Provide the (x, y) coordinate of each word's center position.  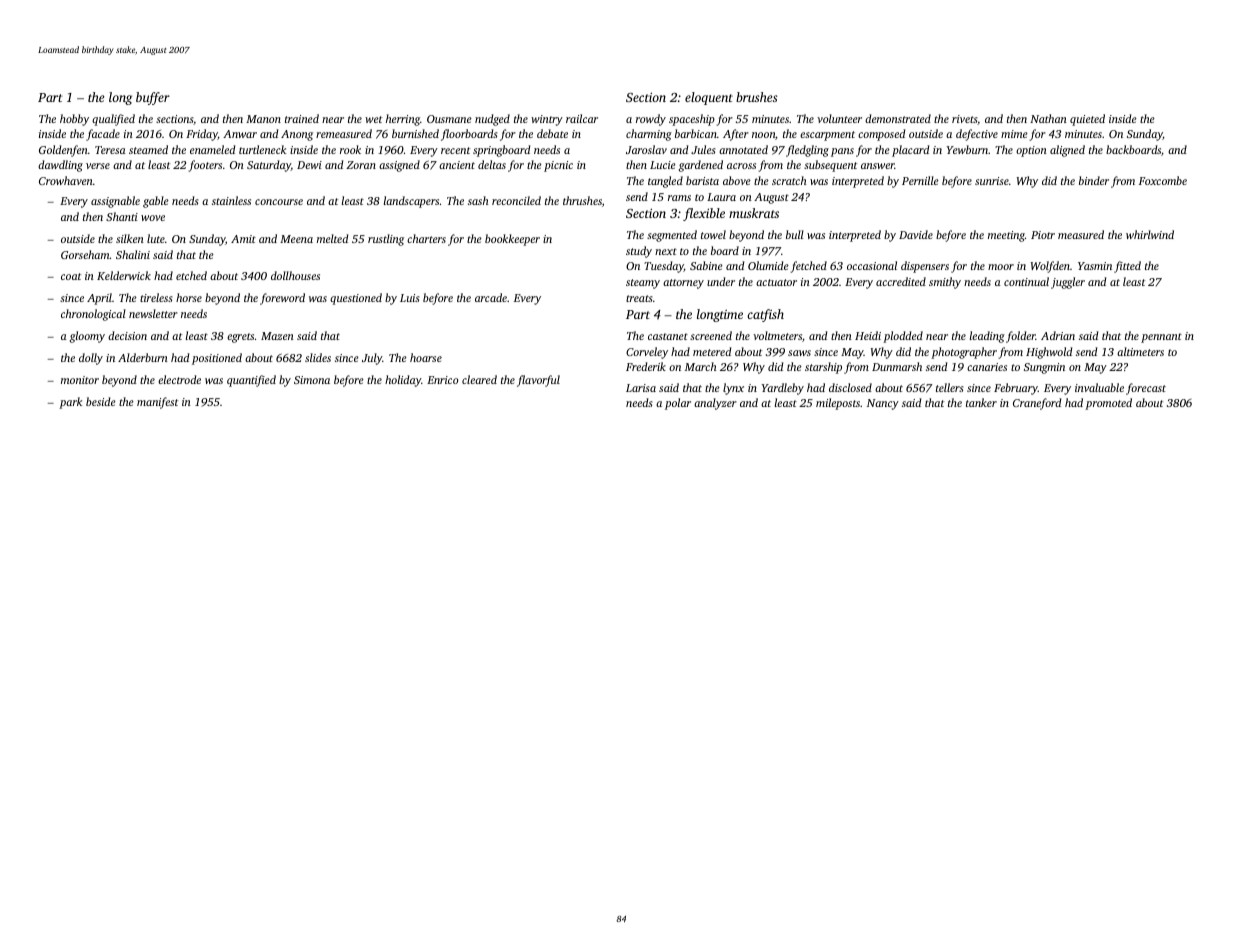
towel (713, 234)
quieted (1087, 120)
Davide (916, 234)
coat (71, 276)
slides (318, 357)
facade (103, 135)
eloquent (709, 98)
